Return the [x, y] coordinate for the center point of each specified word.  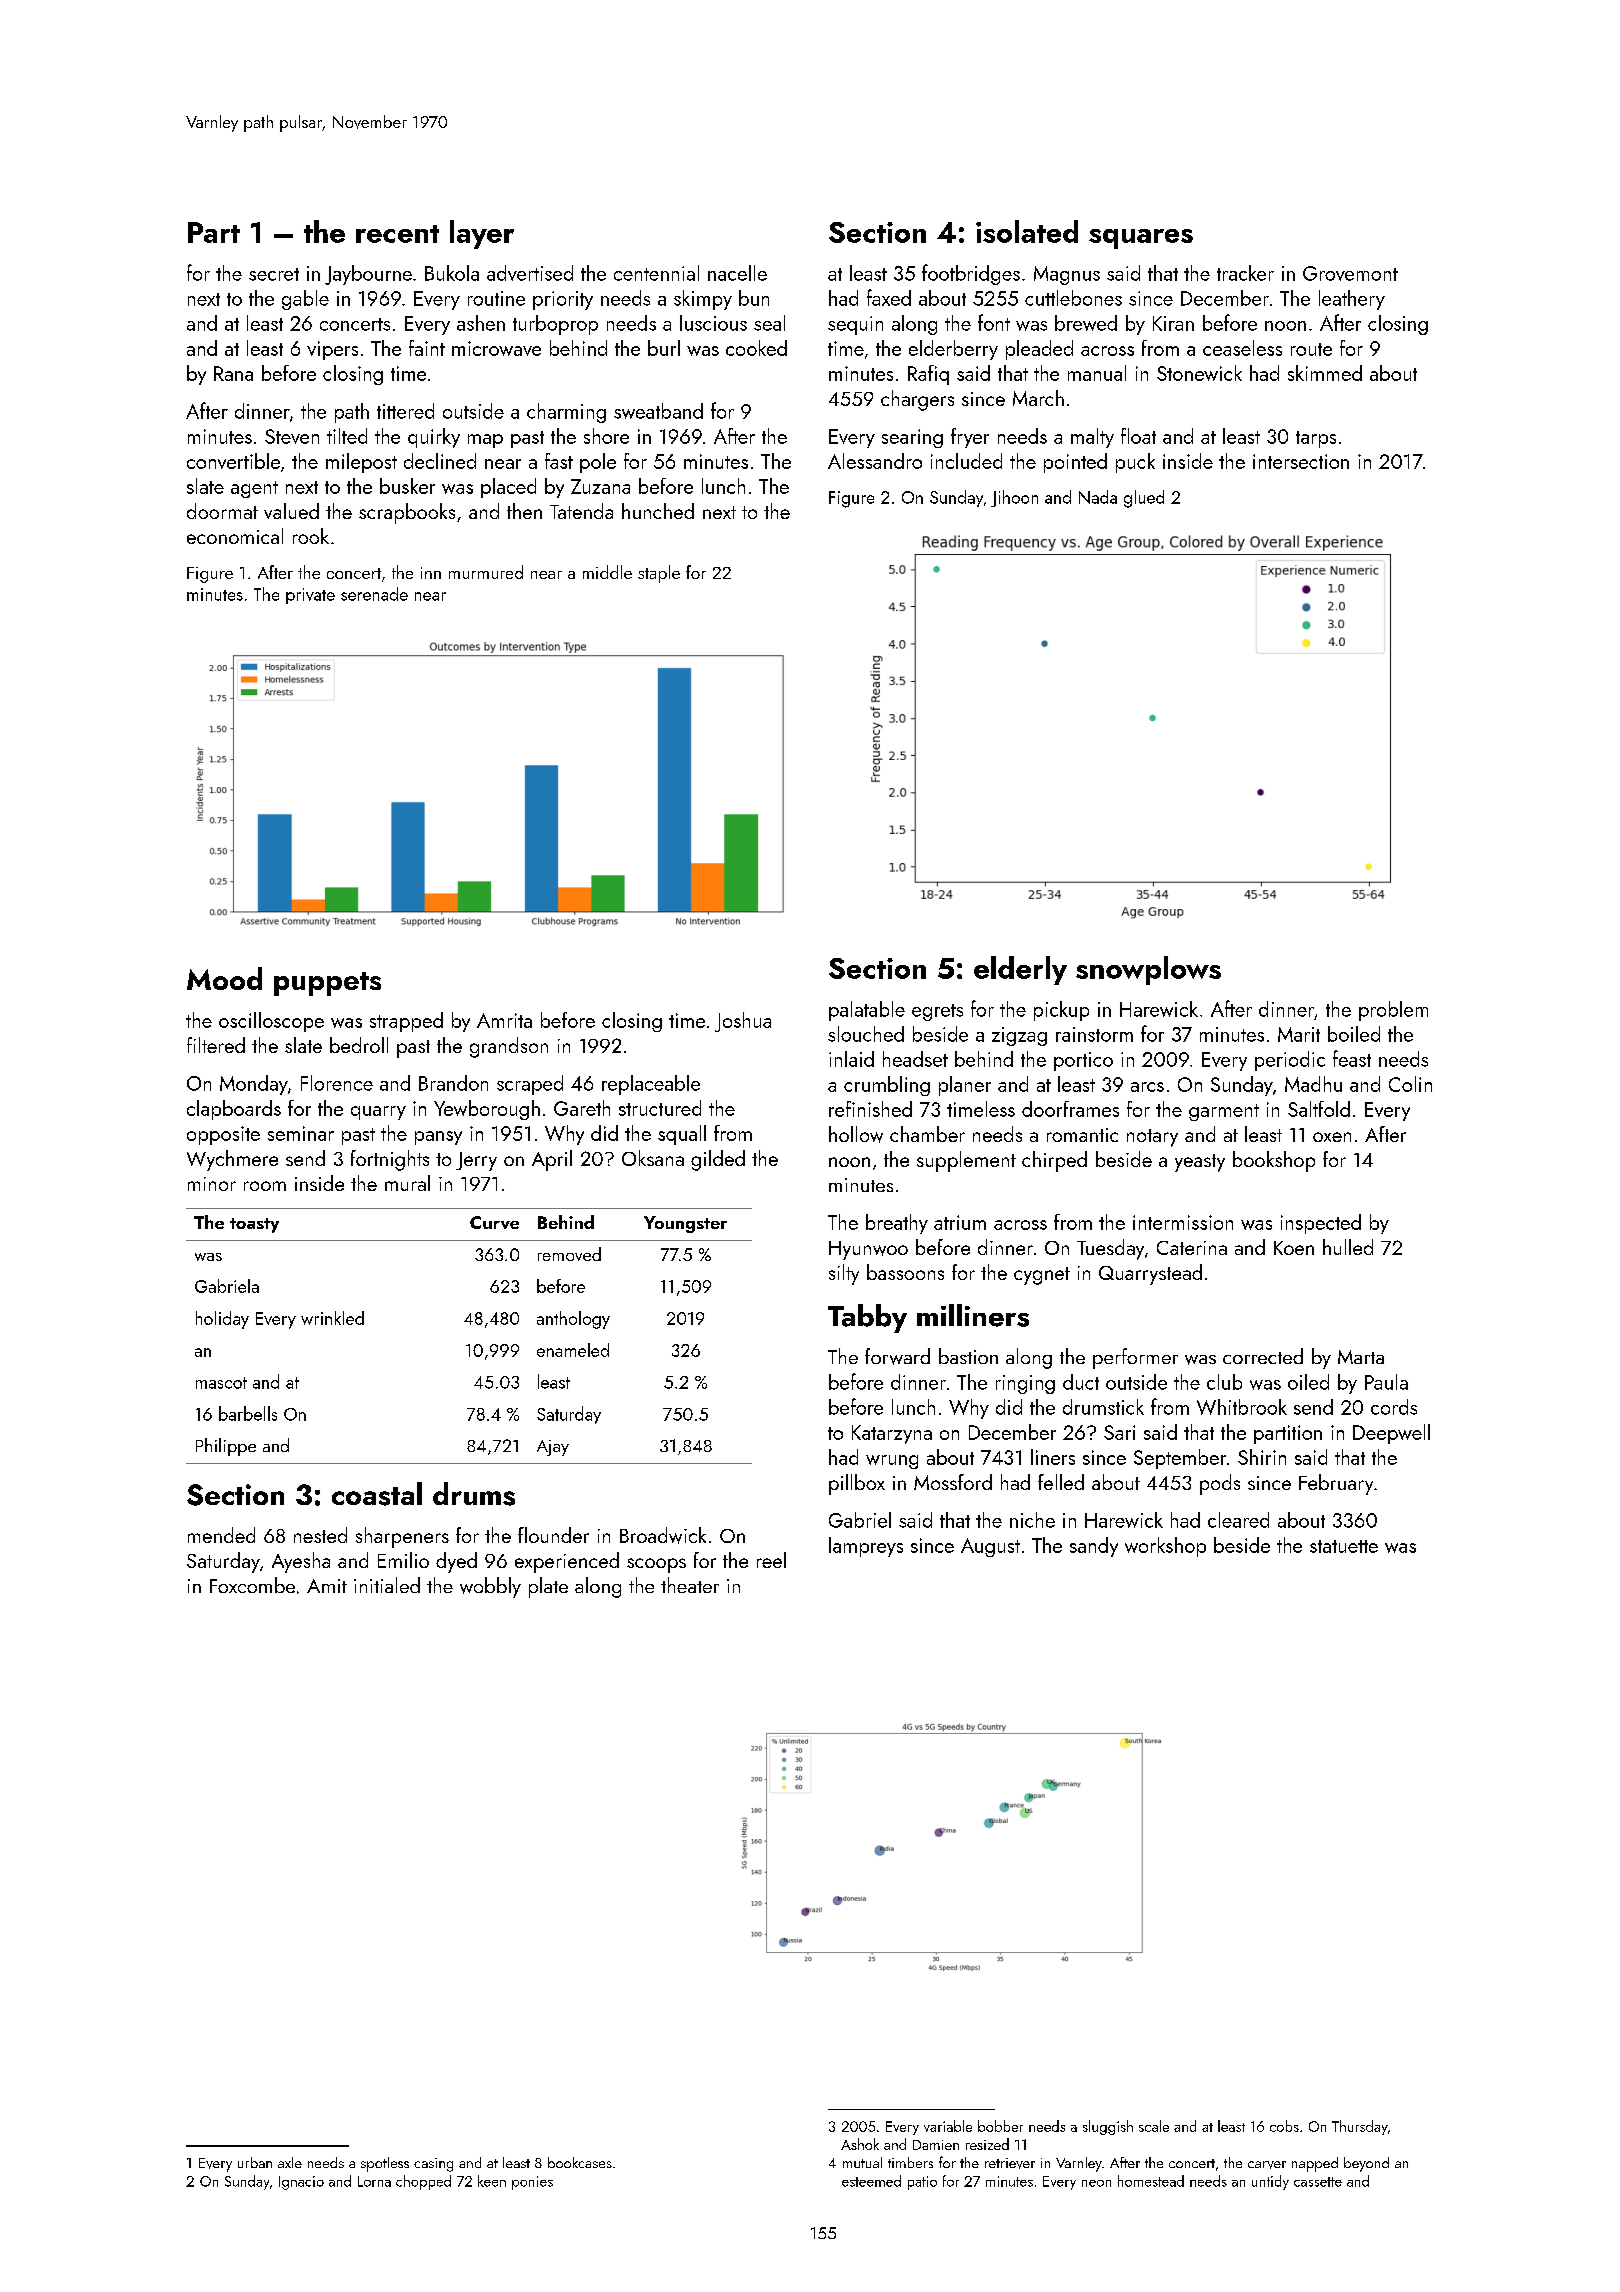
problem [1393, 1011]
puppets [327, 984]
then [524, 511]
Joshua [743, 1022]
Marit [1299, 1034]
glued [1144, 499]
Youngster [685, 1224]
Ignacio [301, 2183]
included [966, 461]
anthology [573, 1320]
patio [922, 2183]
